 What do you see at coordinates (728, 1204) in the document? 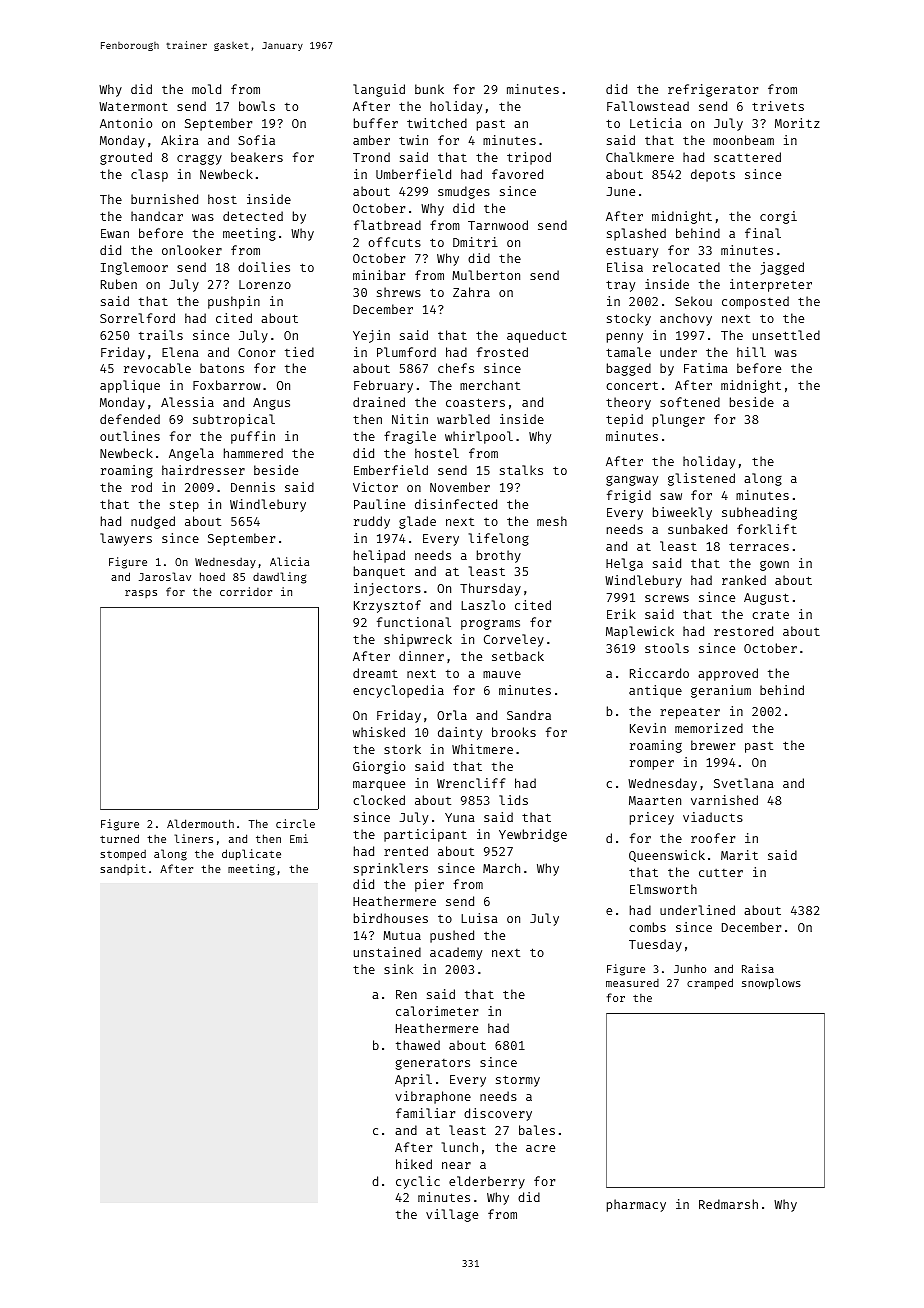
I see `Redmarsh` at bounding box center [728, 1204].
